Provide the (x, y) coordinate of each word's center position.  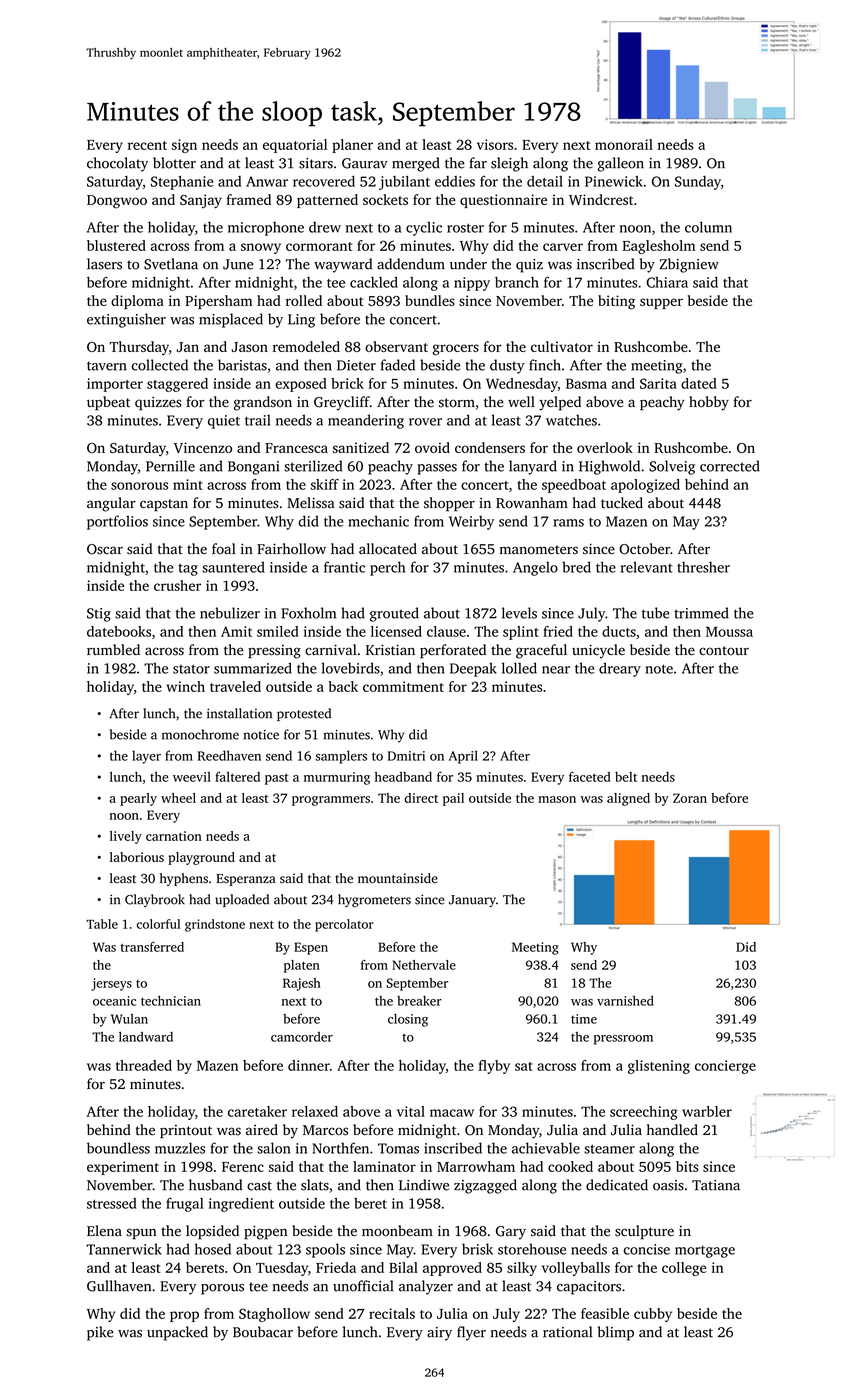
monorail (624, 144)
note (659, 669)
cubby (653, 1315)
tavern (107, 366)
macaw (452, 1113)
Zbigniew (689, 265)
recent (147, 145)
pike (100, 1333)
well (521, 401)
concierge (725, 1067)
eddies (455, 181)
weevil (192, 777)
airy (439, 1334)
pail (453, 799)
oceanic (114, 1001)
